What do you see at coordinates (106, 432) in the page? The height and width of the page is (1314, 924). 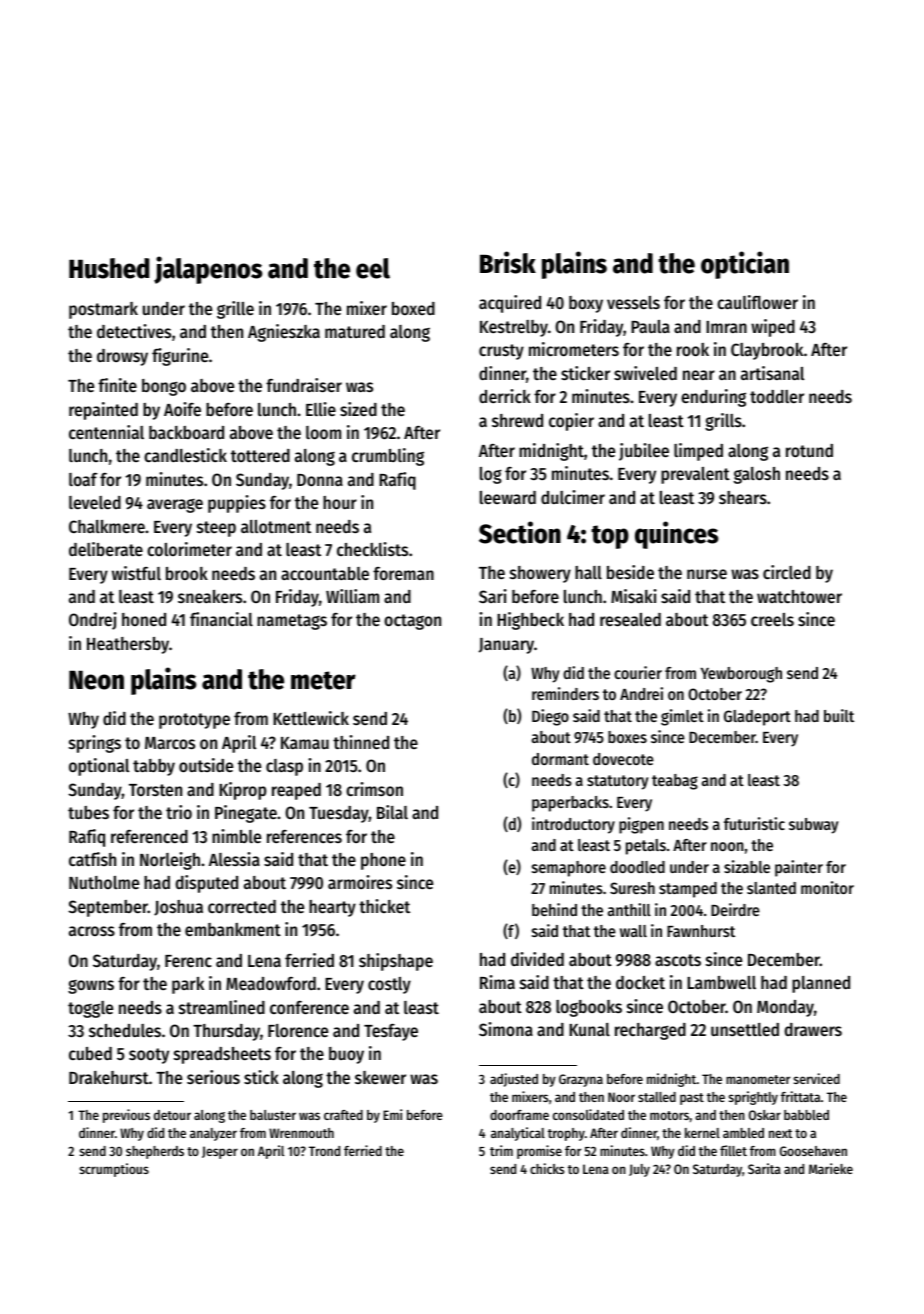 I see `centennial` at bounding box center [106, 432].
